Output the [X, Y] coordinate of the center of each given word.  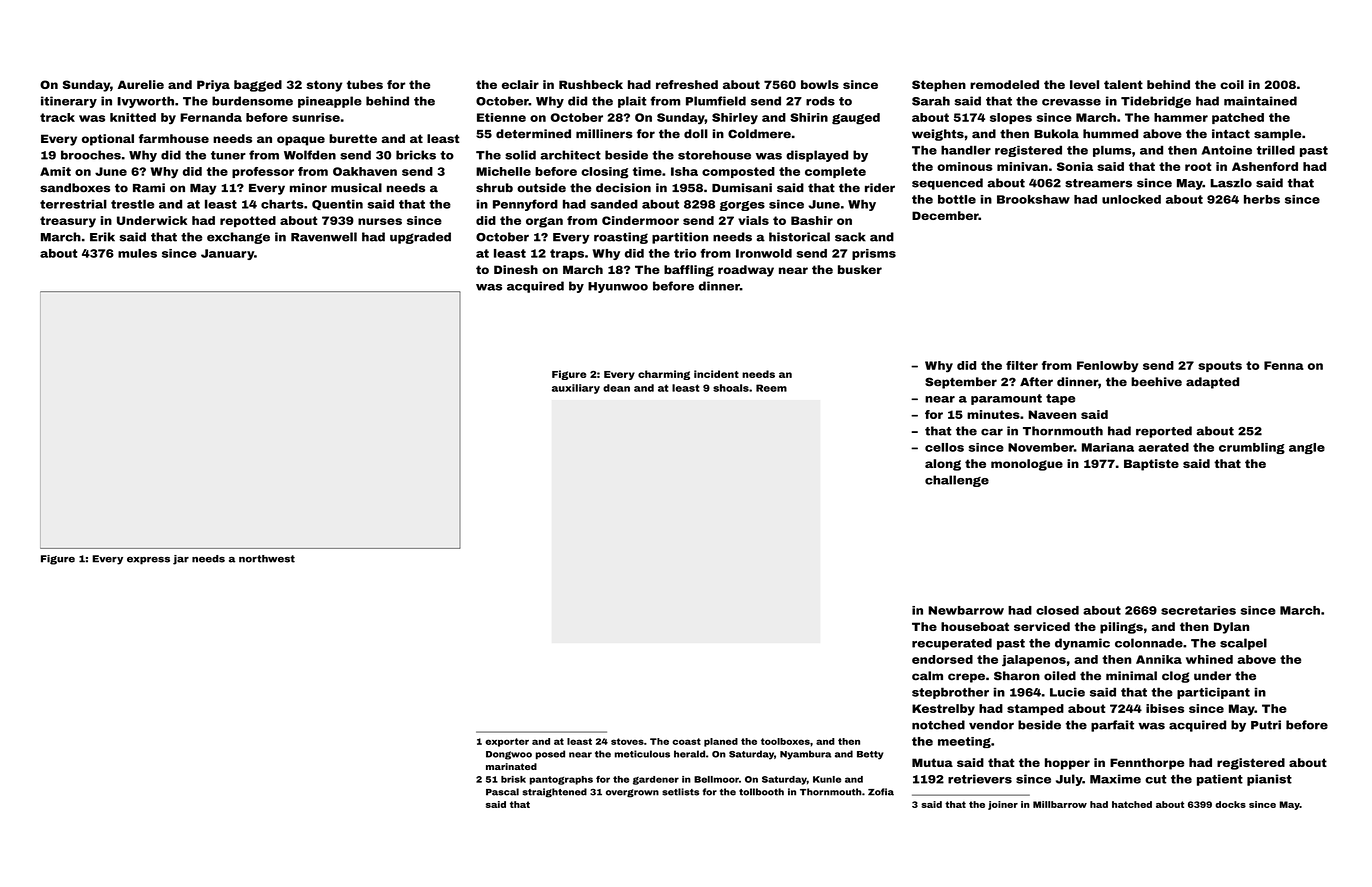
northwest [267, 559]
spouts [1220, 366]
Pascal [502, 792]
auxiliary [576, 389]
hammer [1181, 117]
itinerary [69, 102]
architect [570, 155]
